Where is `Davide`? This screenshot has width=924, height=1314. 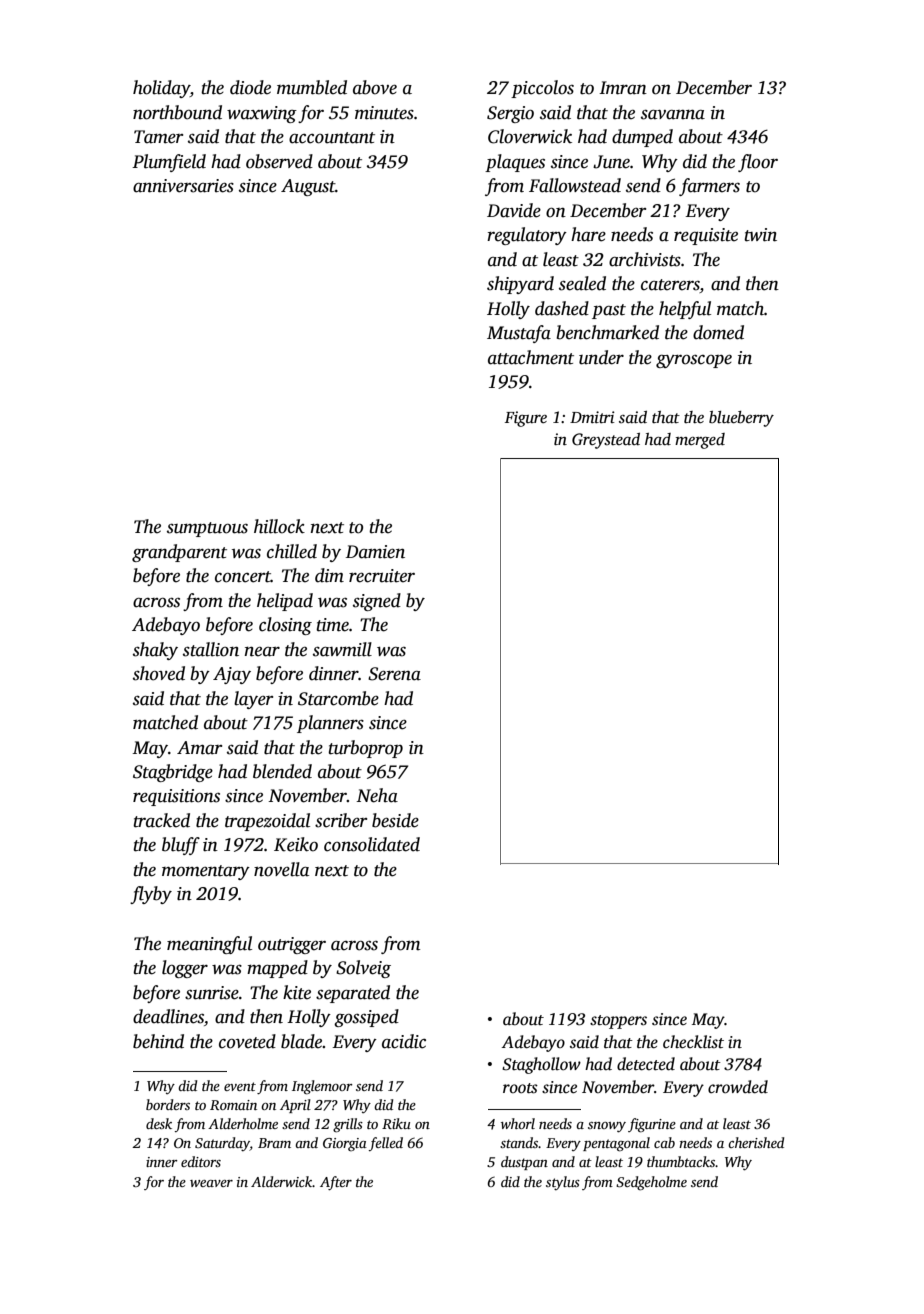
Davide is located at coordinates (514, 210).
